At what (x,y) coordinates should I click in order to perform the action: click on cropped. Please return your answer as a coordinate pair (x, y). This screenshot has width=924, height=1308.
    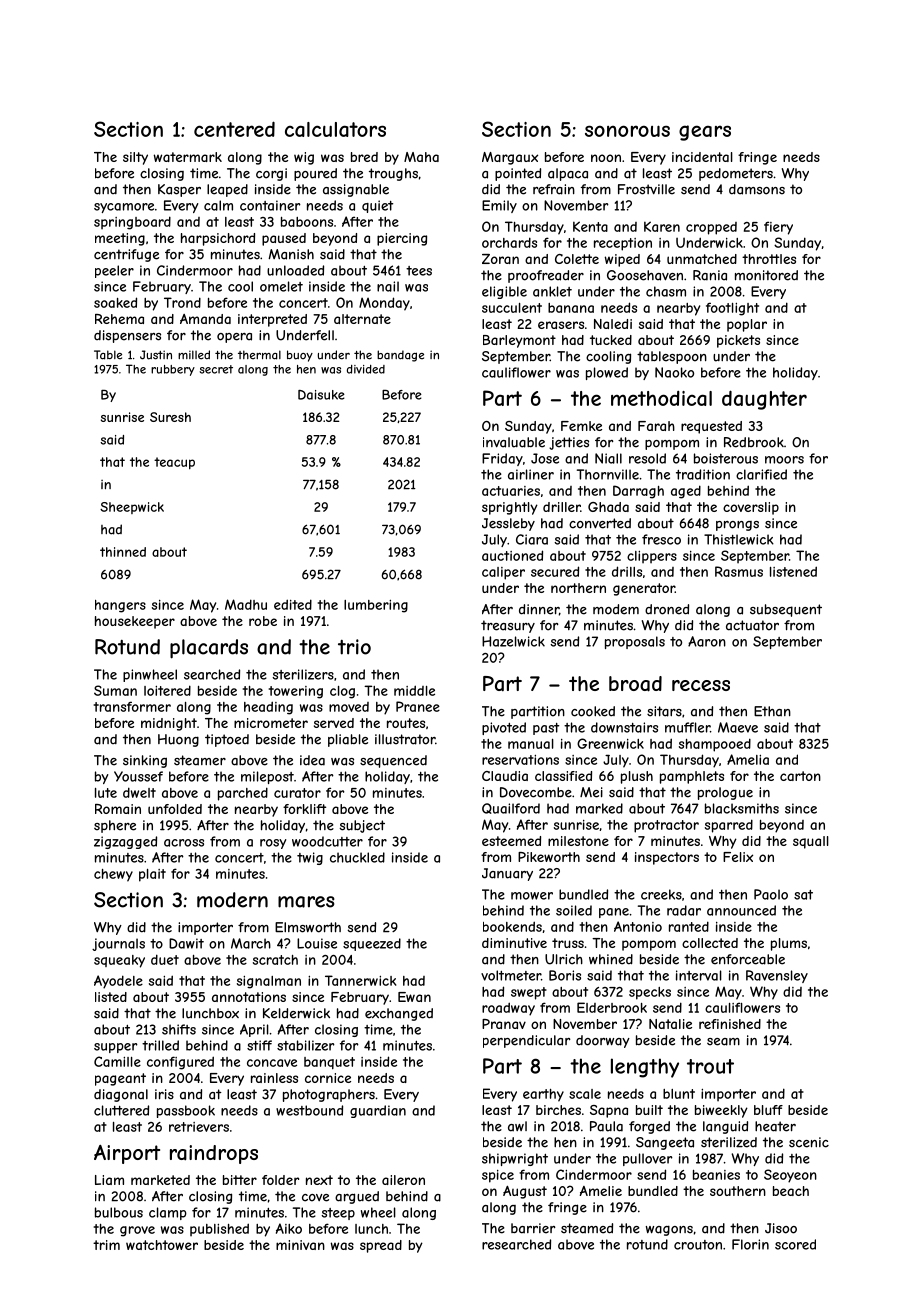
    Looking at the image, I should click on (711, 228).
